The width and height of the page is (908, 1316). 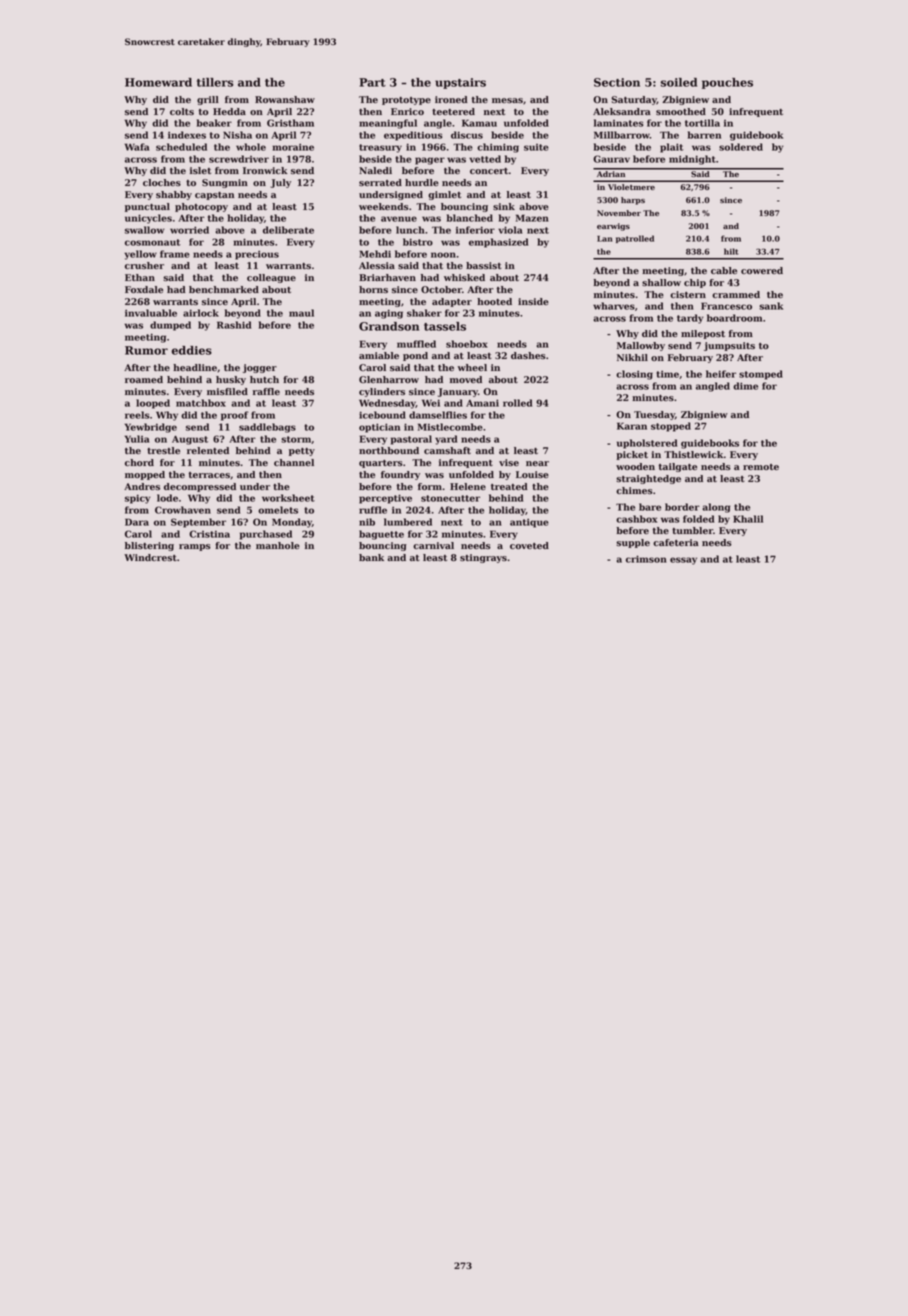 I want to click on hilt, so click(x=731, y=251).
